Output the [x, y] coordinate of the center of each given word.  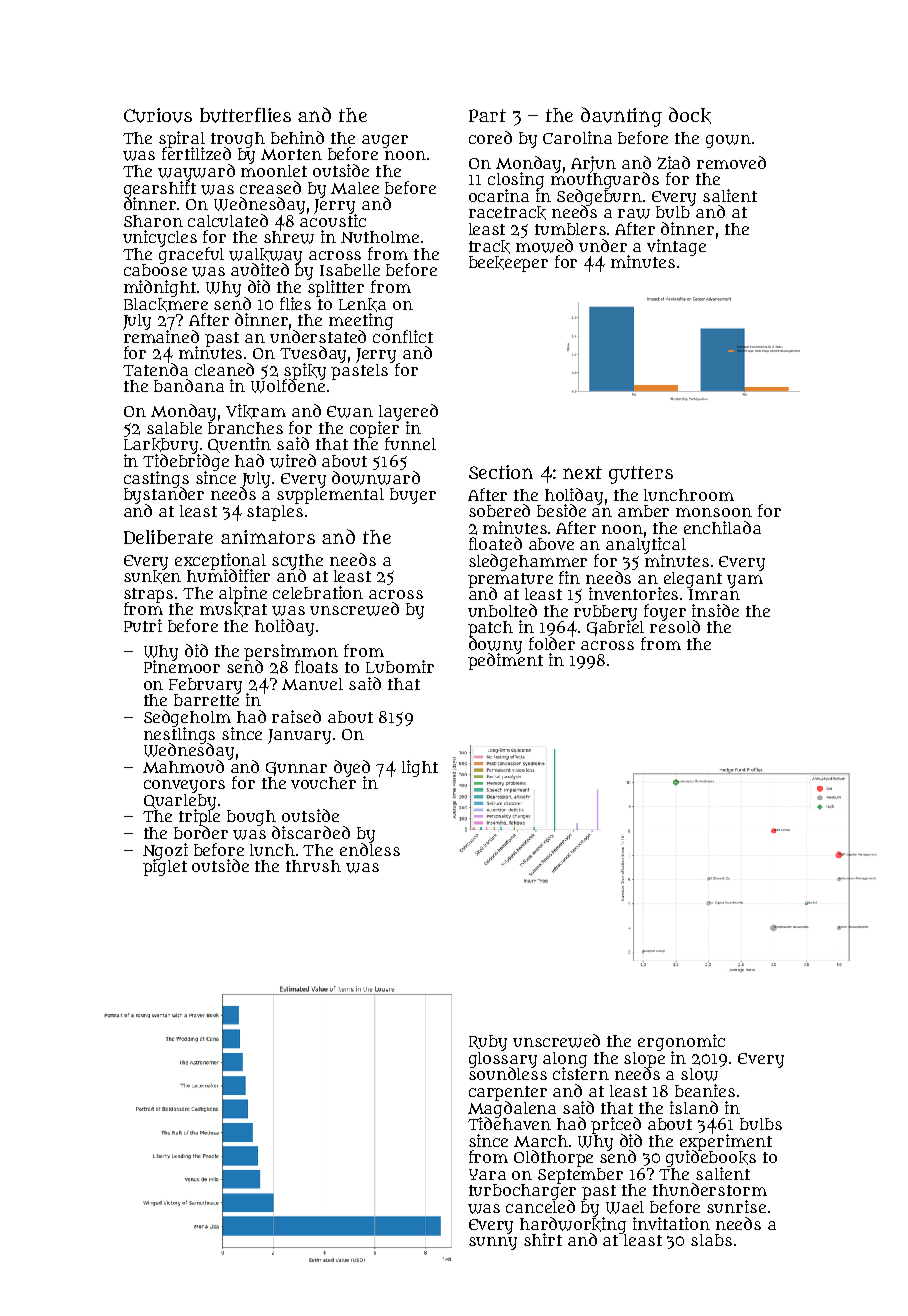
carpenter [508, 1093]
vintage [676, 247]
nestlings [179, 735]
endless [370, 849]
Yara [487, 1174]
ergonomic [681, 1042]
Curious [158, 115]
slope [644, 1060]
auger [385, 141]
